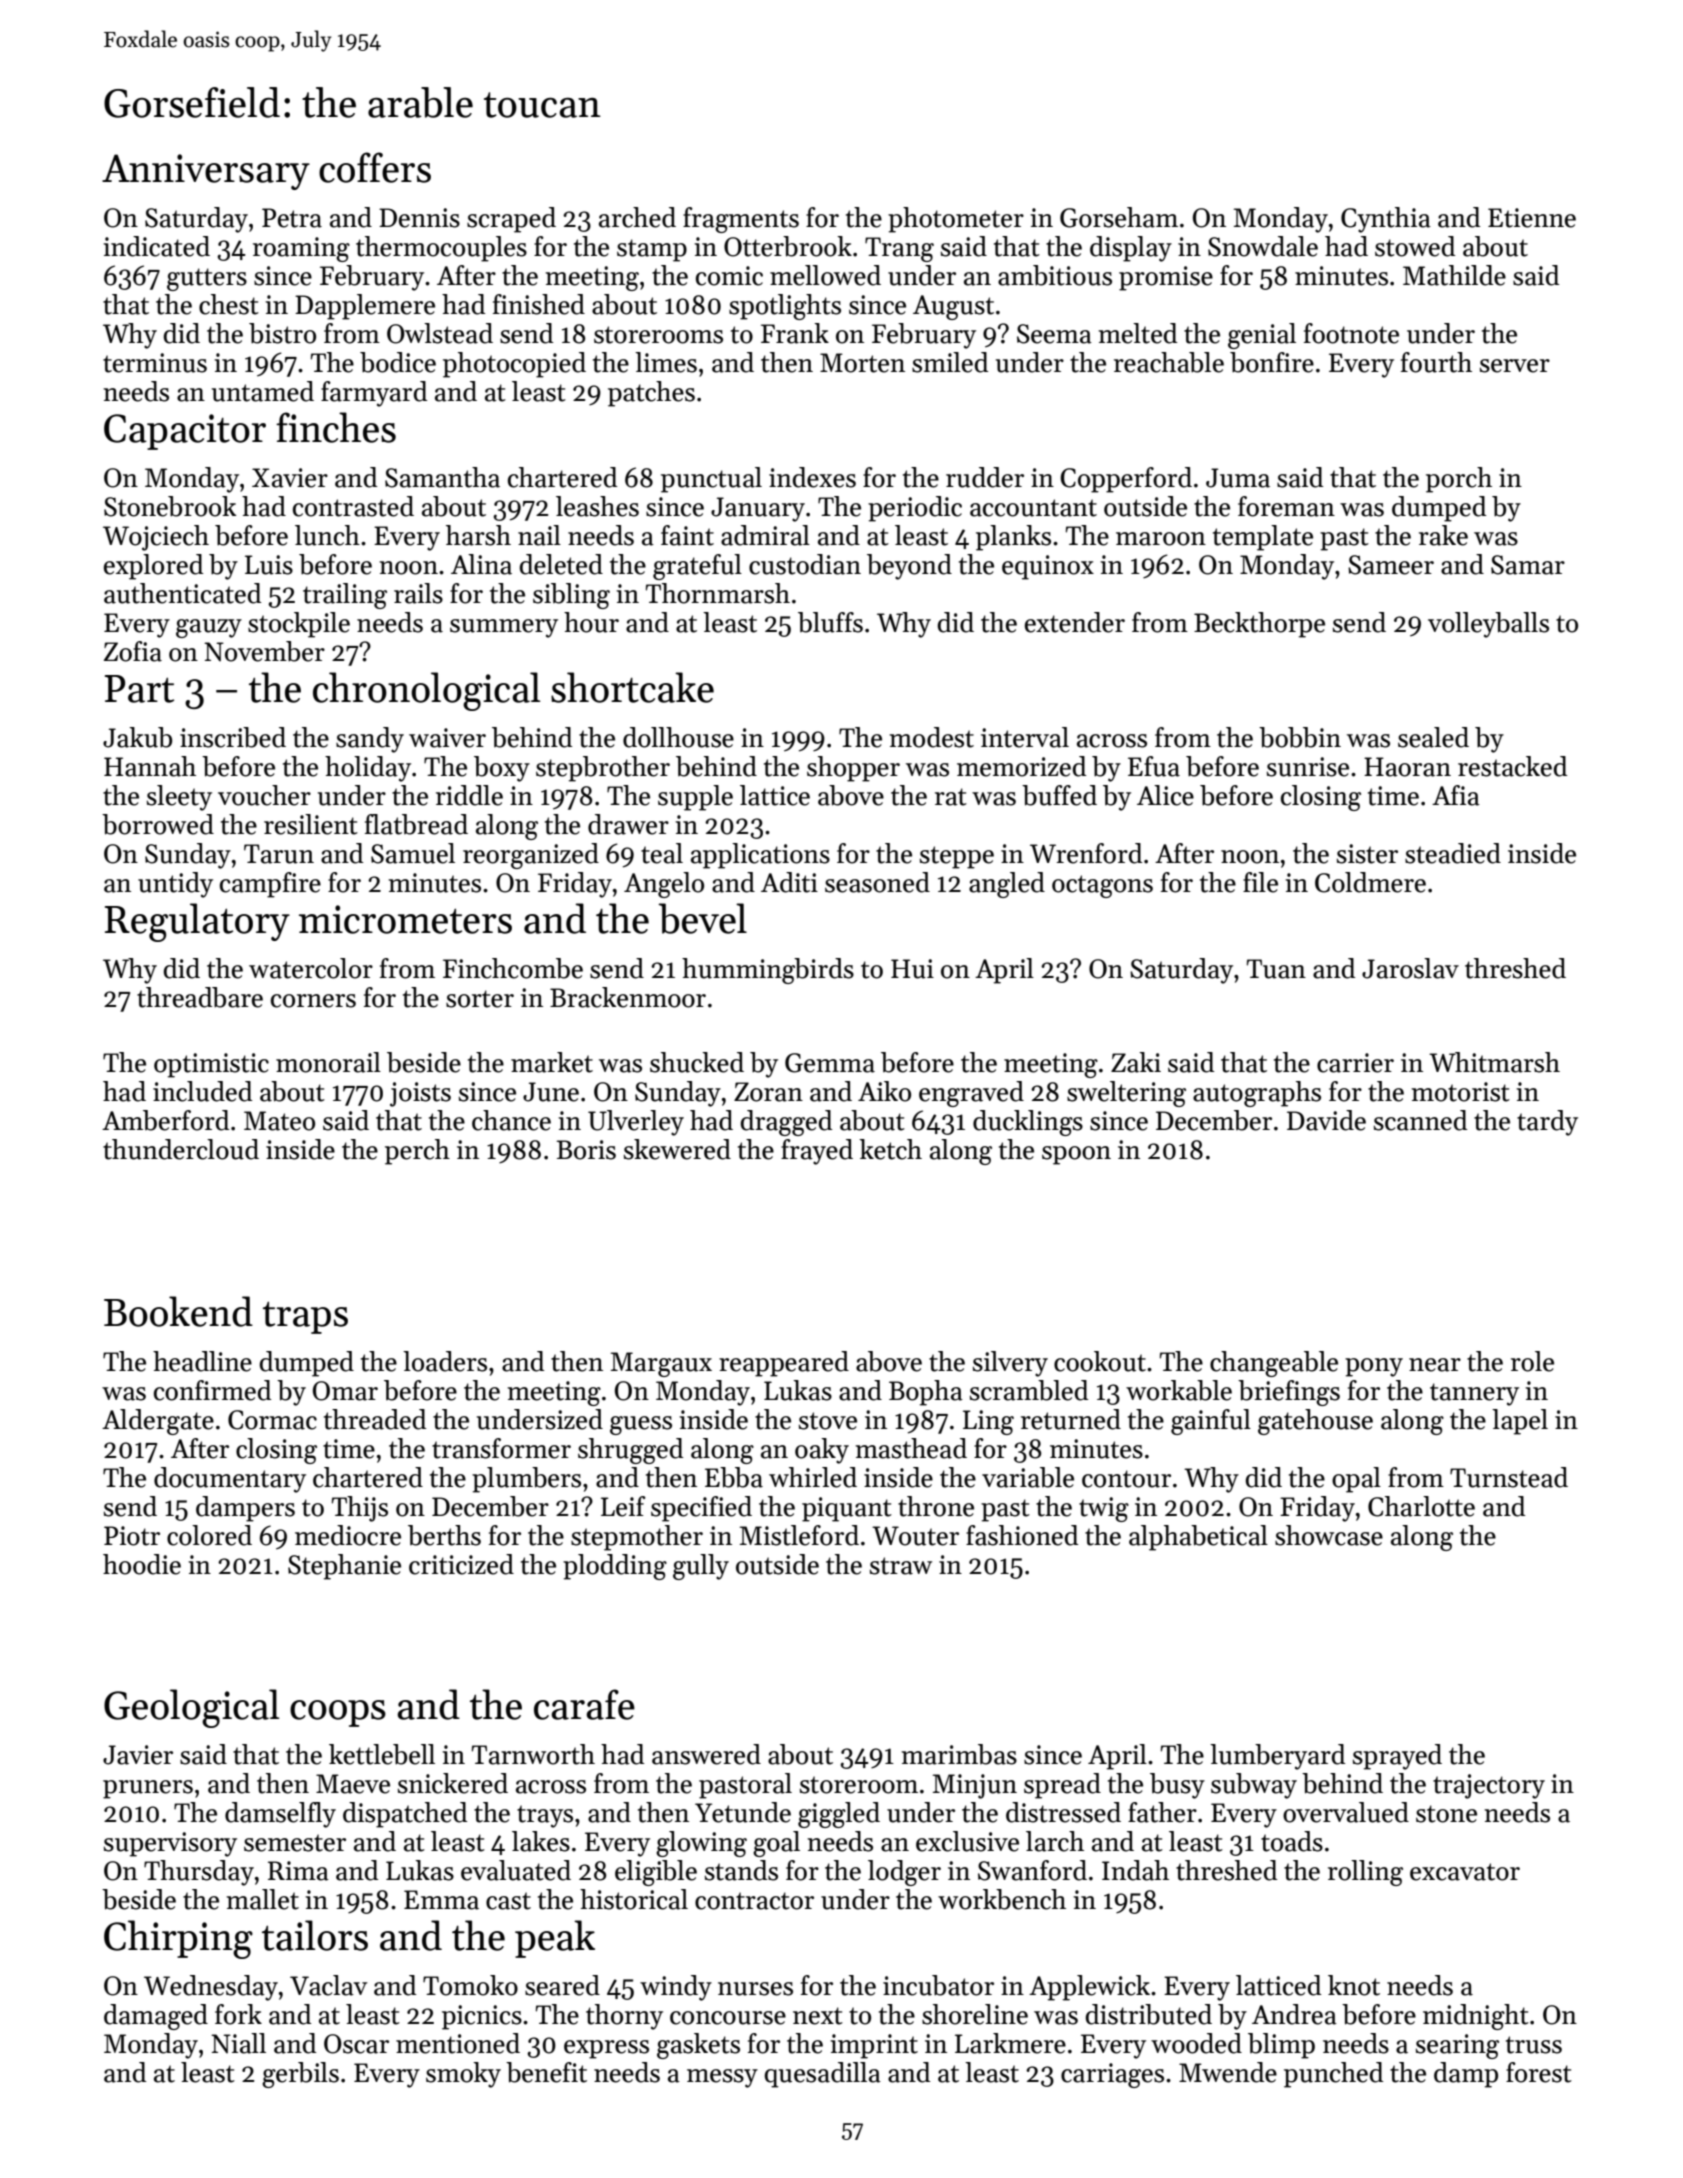  I want to click on lumberyard, so click(1277, 1757).
